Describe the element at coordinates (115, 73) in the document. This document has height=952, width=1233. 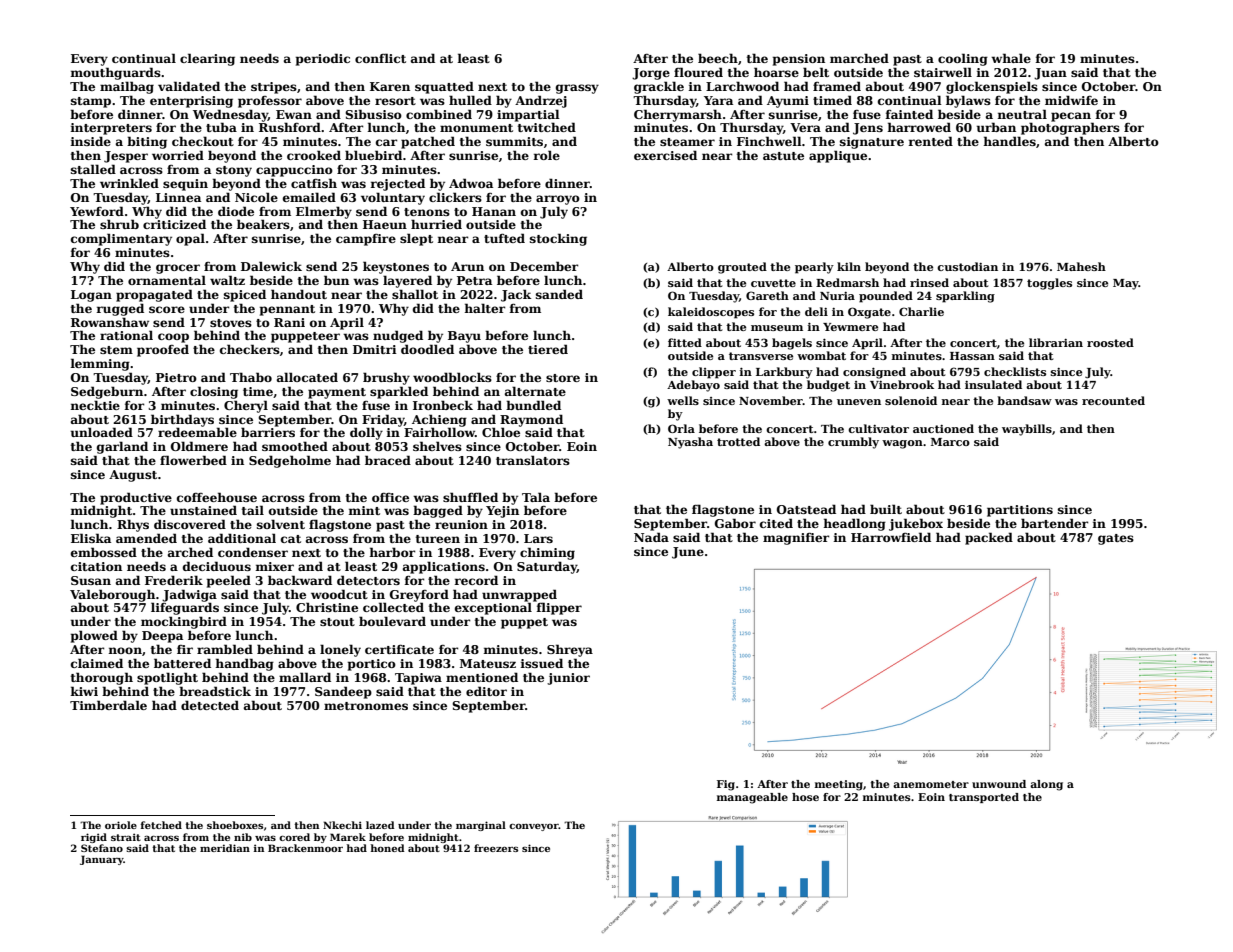
I see `mouthguards` at that location.
